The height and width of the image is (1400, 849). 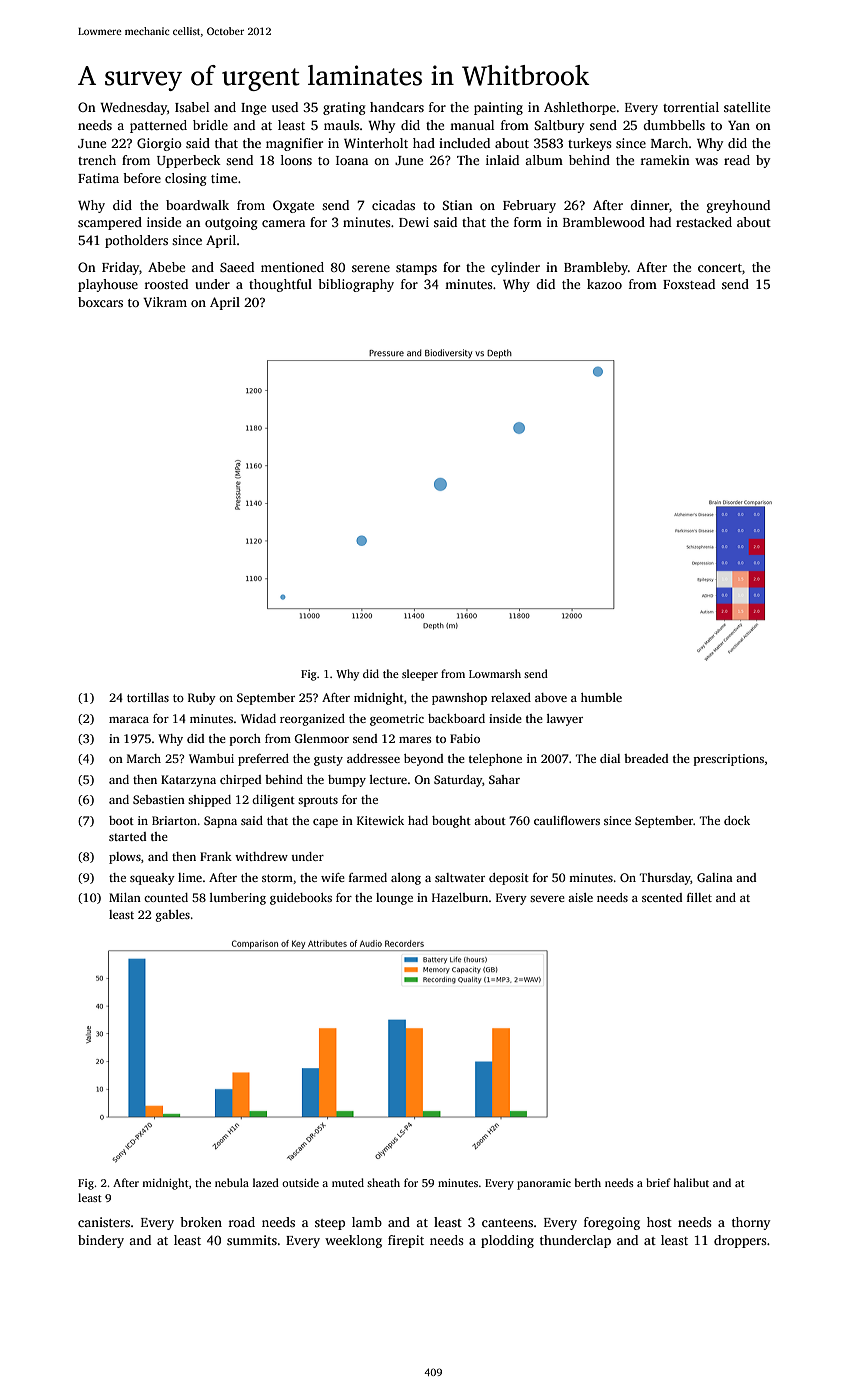 What do you see at coordinates (689, 284) in the image?
I see `Foxstead` at bounding box center [689, 284].
